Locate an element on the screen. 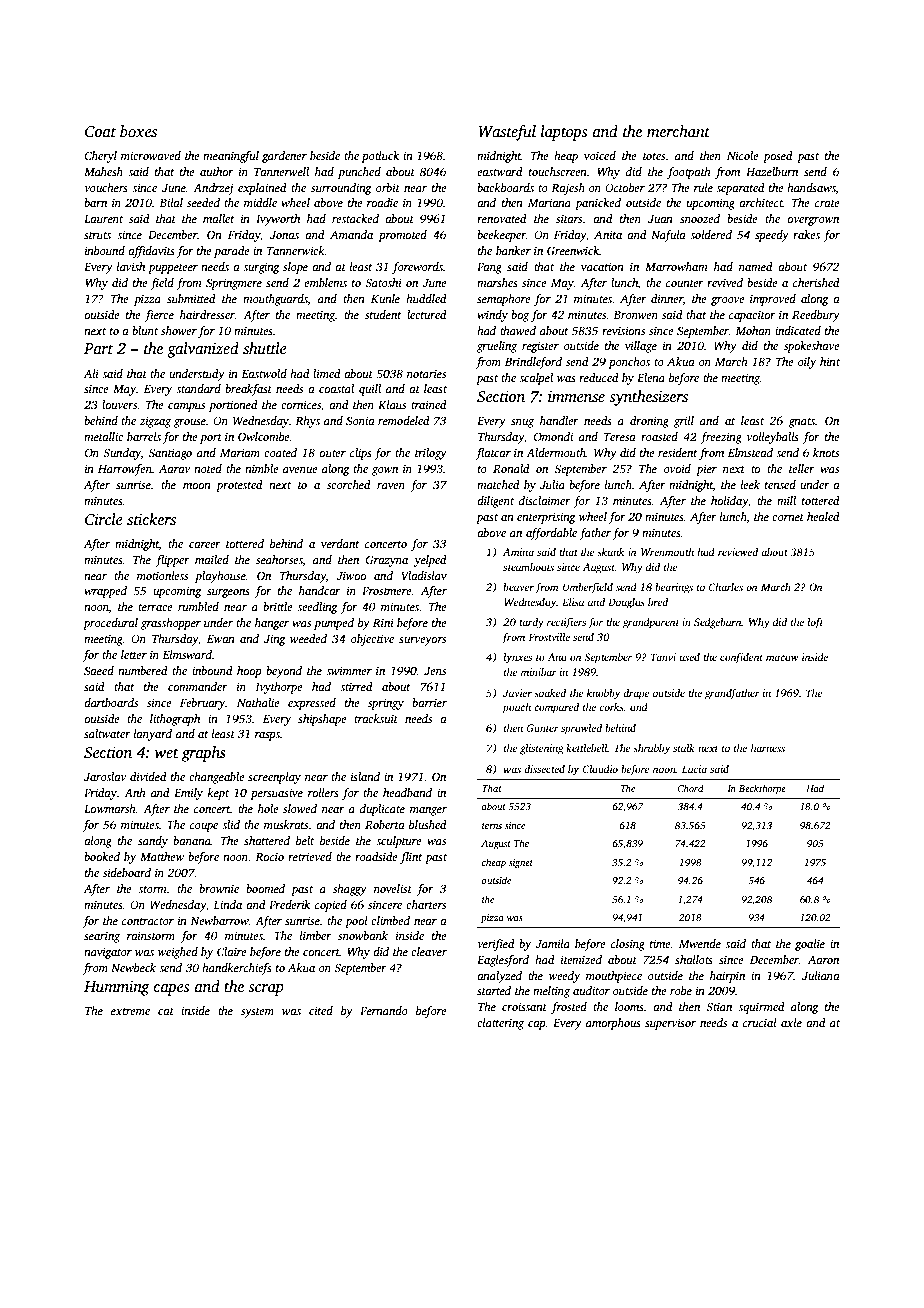  career is located at coordinates (204, 545).
